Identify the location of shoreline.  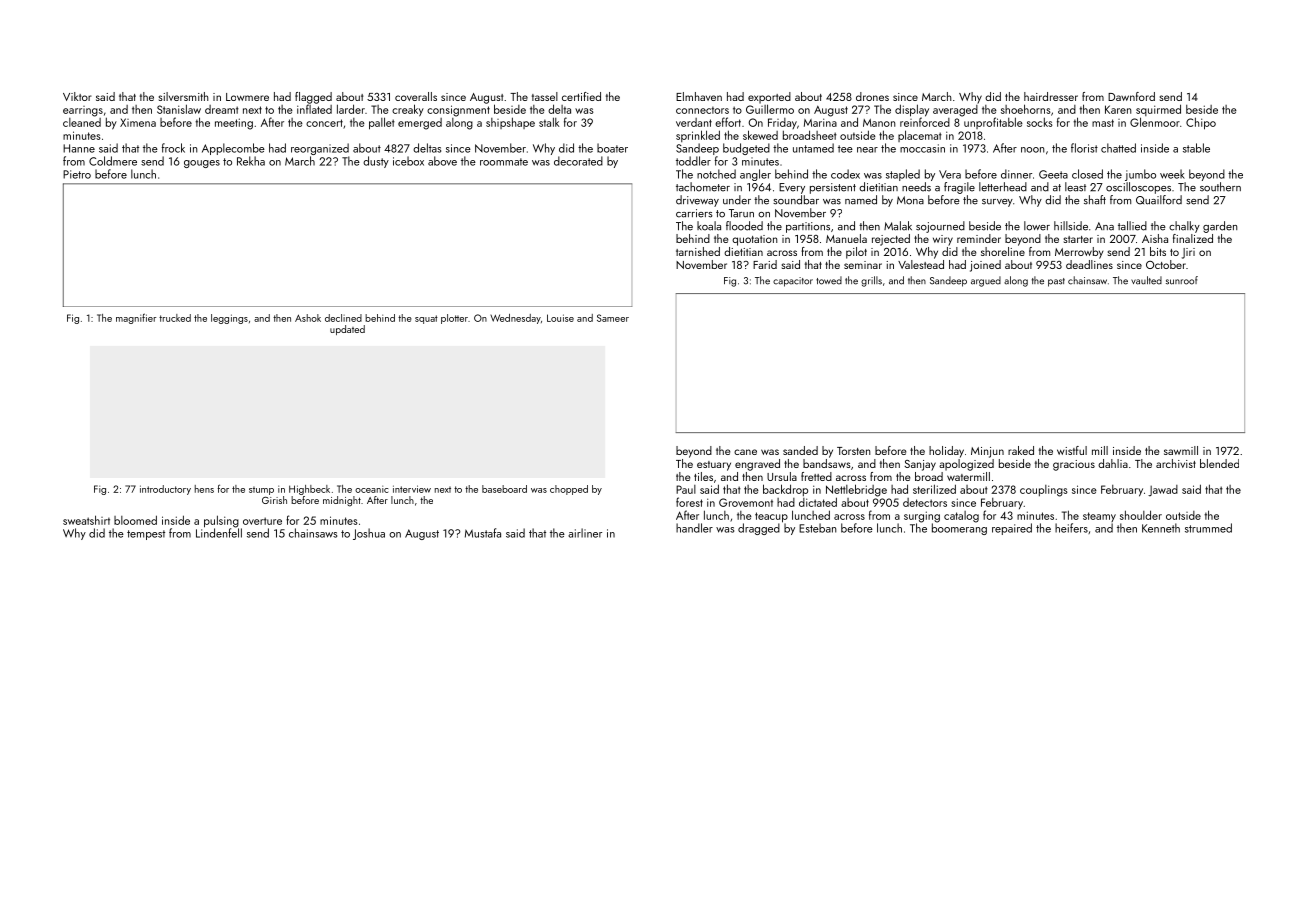
(1003, 251).
